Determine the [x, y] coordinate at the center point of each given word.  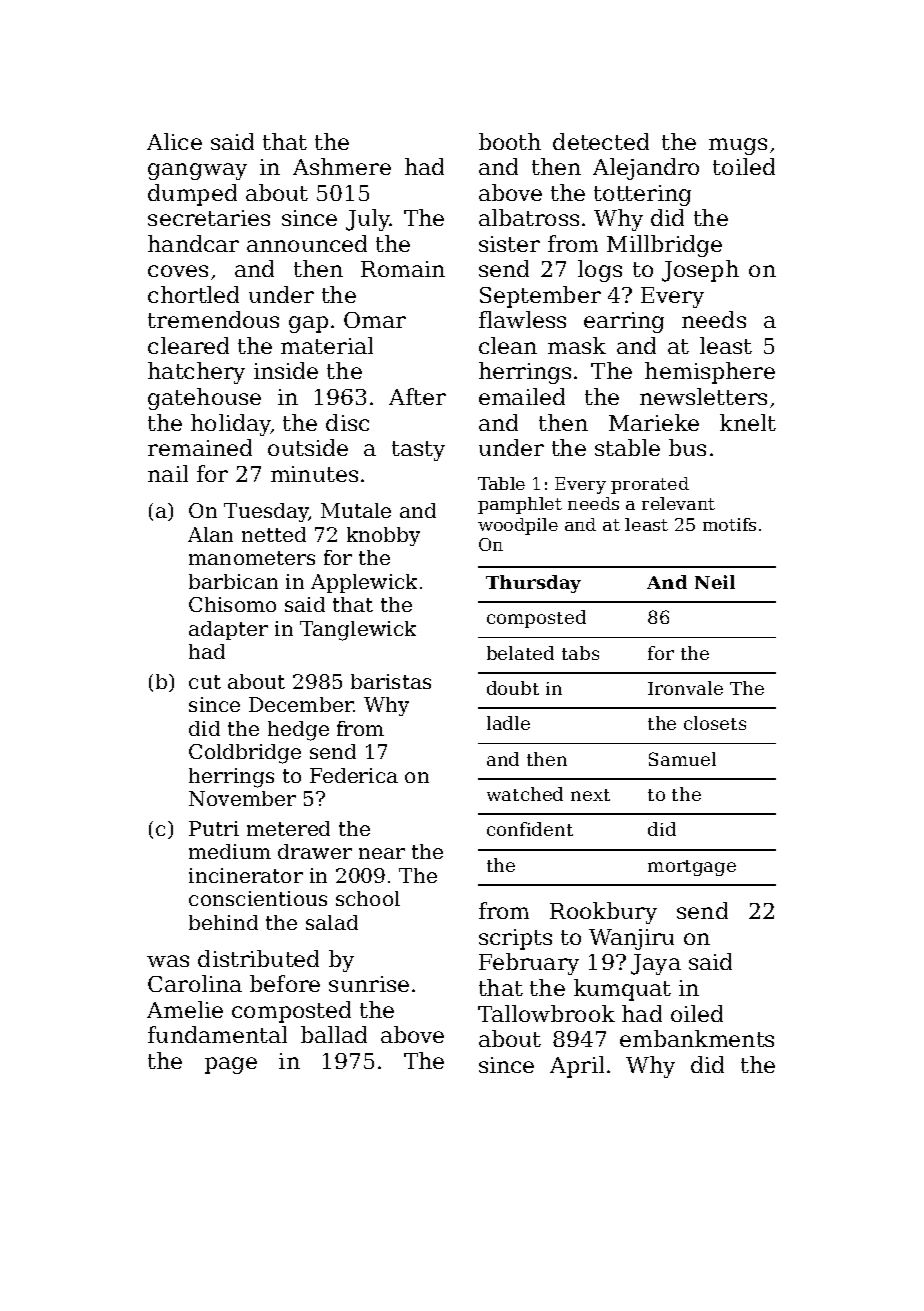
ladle [508, 723]
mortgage [692, 868]
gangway [197, 171]
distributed [258, 958]
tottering [642, 195]
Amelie [185, 1009]
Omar [375, 320]
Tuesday [266, 512]
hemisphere [710, 373]
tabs [580, 653]
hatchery [196, 373]
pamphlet [520, 505]
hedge [298, 731]
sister [509, 244]
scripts [515, 939]
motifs [729, 524]
